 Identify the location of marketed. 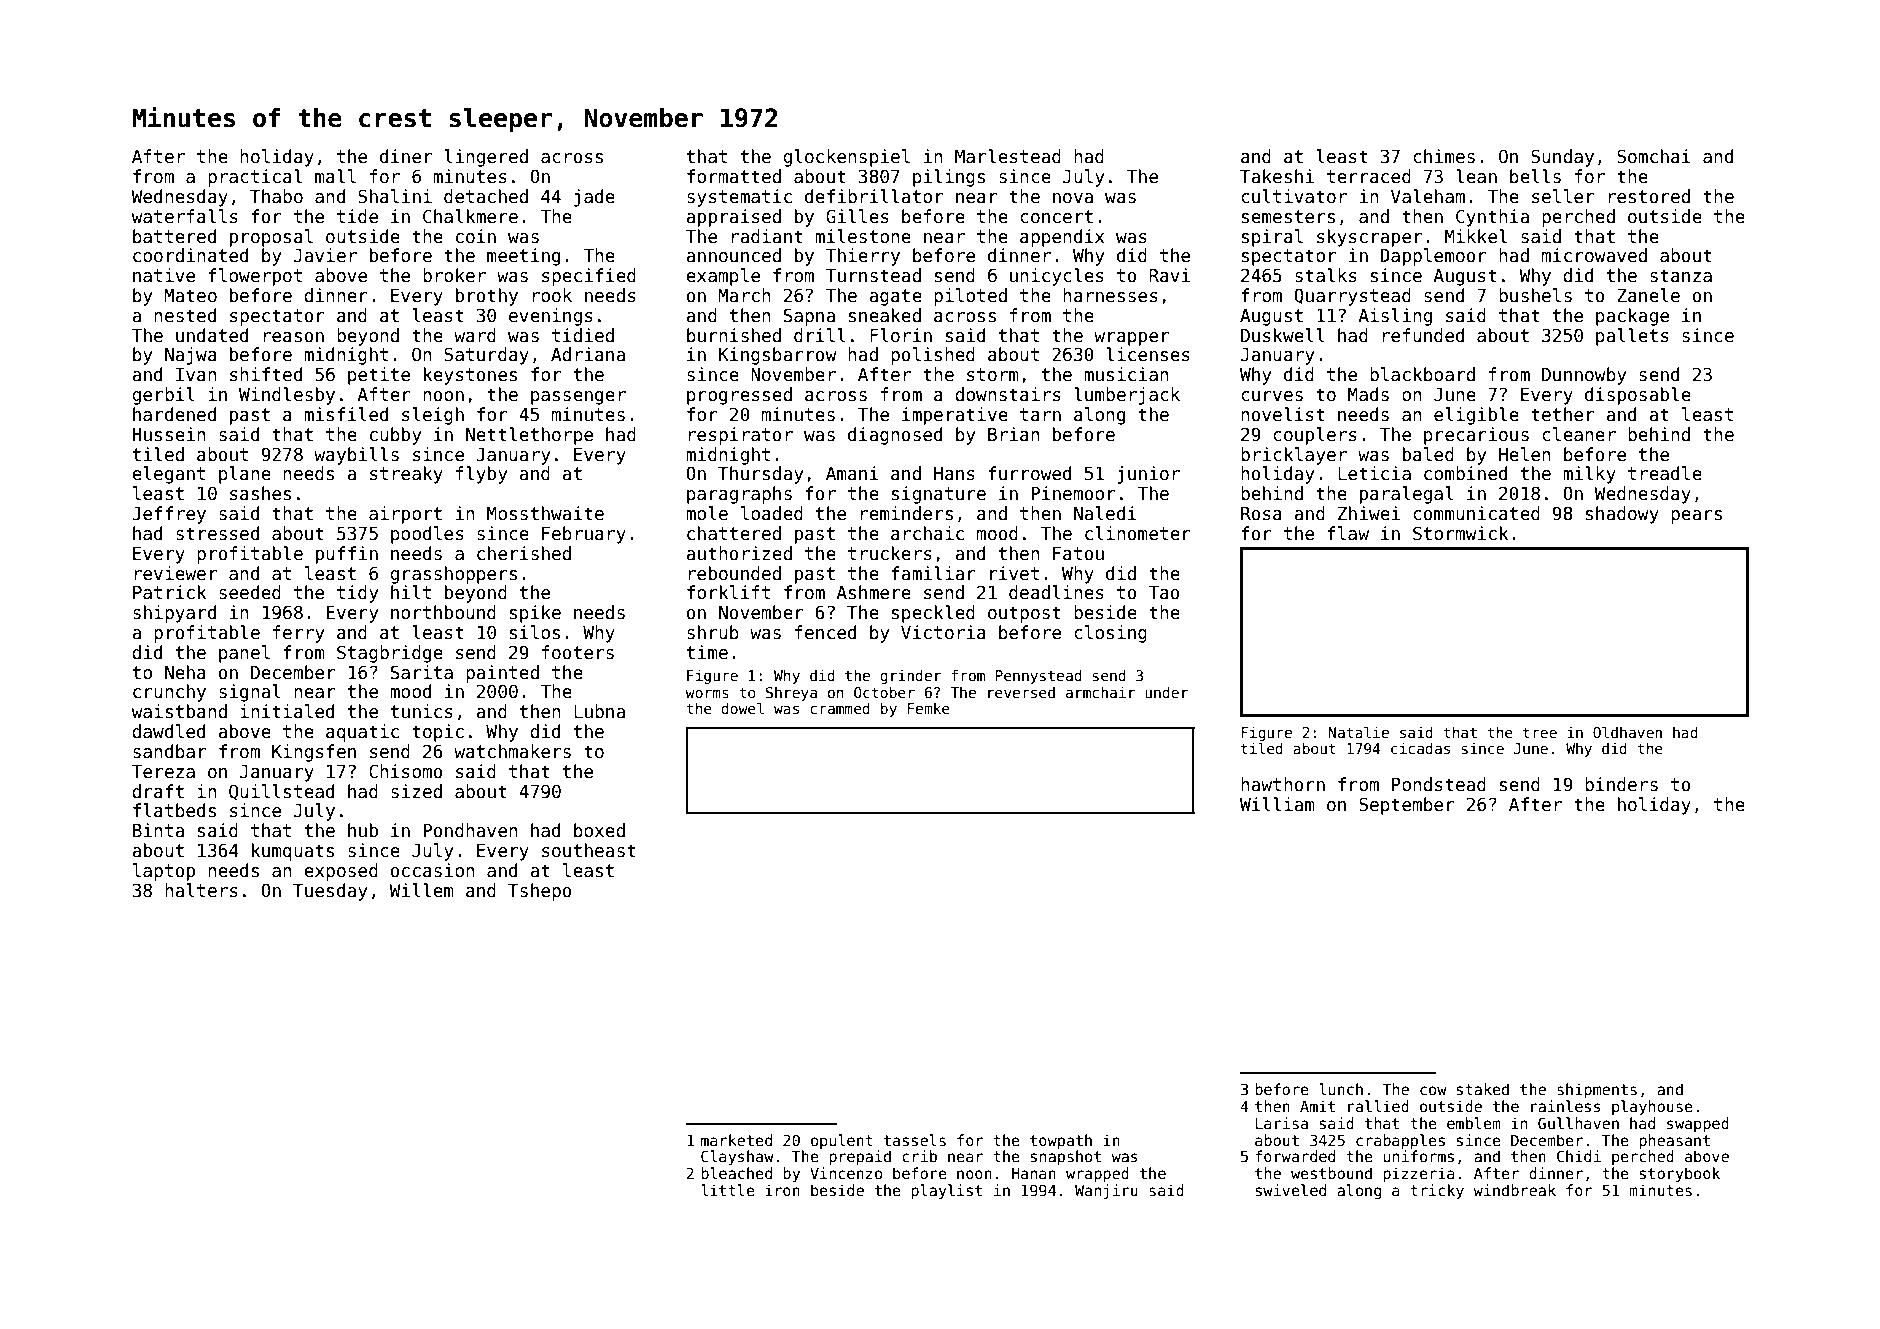
(736, 1140).
